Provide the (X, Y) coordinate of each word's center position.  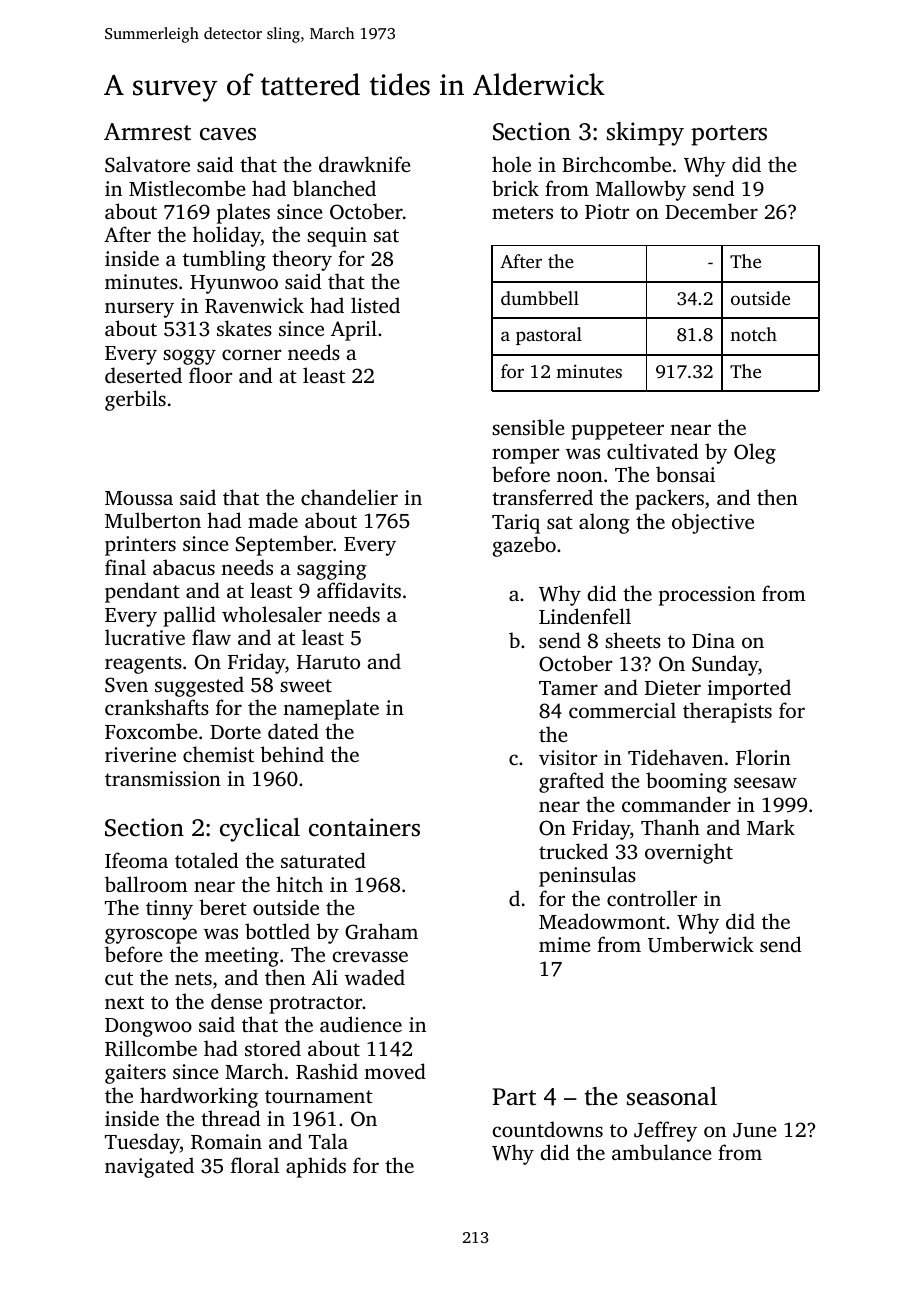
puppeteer (617, 431)
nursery (139, 310)
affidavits (359, 590)
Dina (713, 640)
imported (749, 689)
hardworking (199, 1097)
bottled (277, 931)
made (273, 520)
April (354, 330)
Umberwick (701, 944)
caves (228, 134)
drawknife (365, 164)
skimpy (645, 134)
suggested (199, 686)
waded (375, 977)
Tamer (568, 688)
